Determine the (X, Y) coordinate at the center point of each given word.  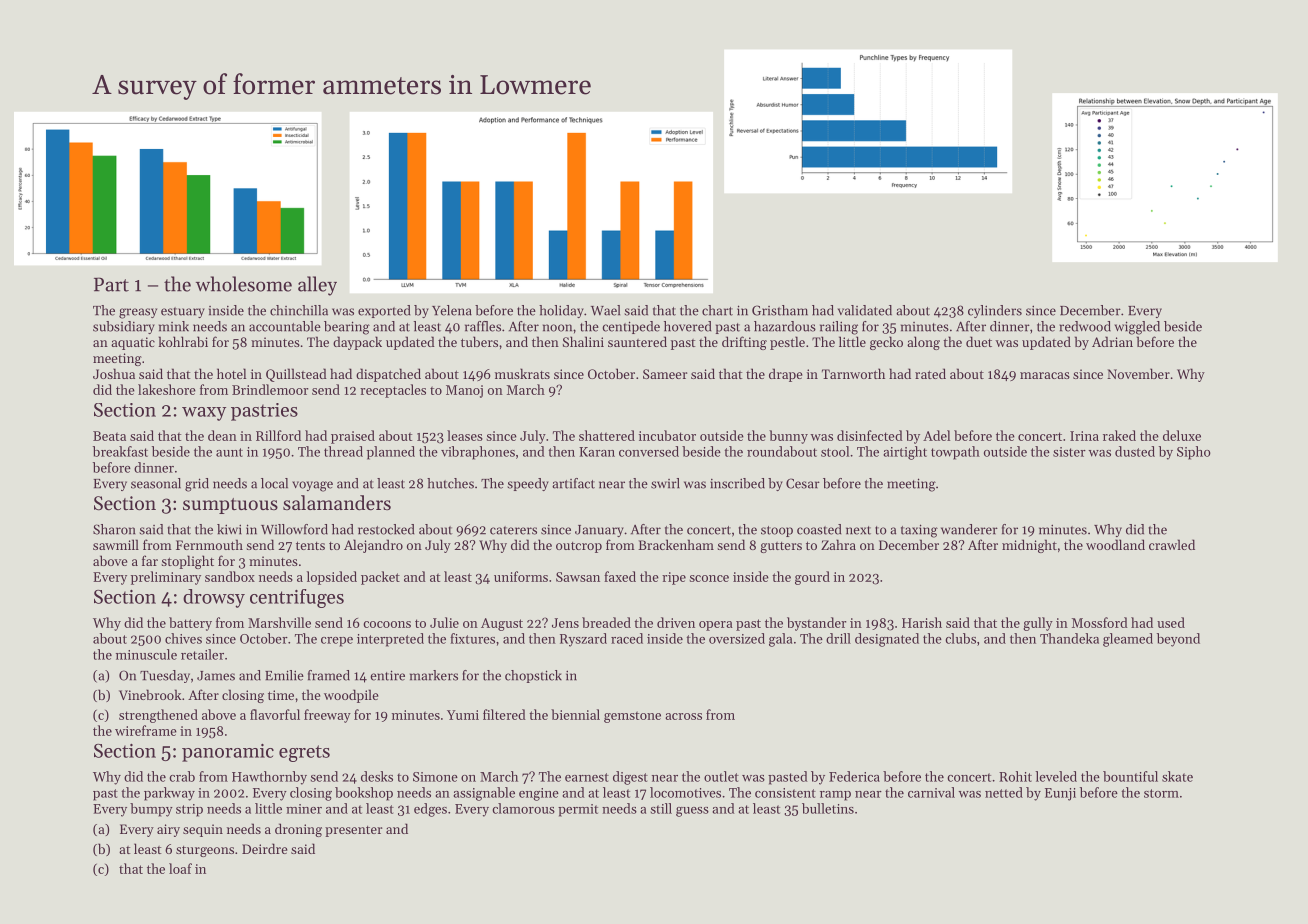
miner (304, 809)
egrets (304, 753)
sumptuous (230, 506)
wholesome (244, 284)
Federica (854, 776)
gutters (781, 547)
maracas (1045, 375)
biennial (575, 714)
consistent (785, 793)
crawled (1172, 544)
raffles (483, 326)
